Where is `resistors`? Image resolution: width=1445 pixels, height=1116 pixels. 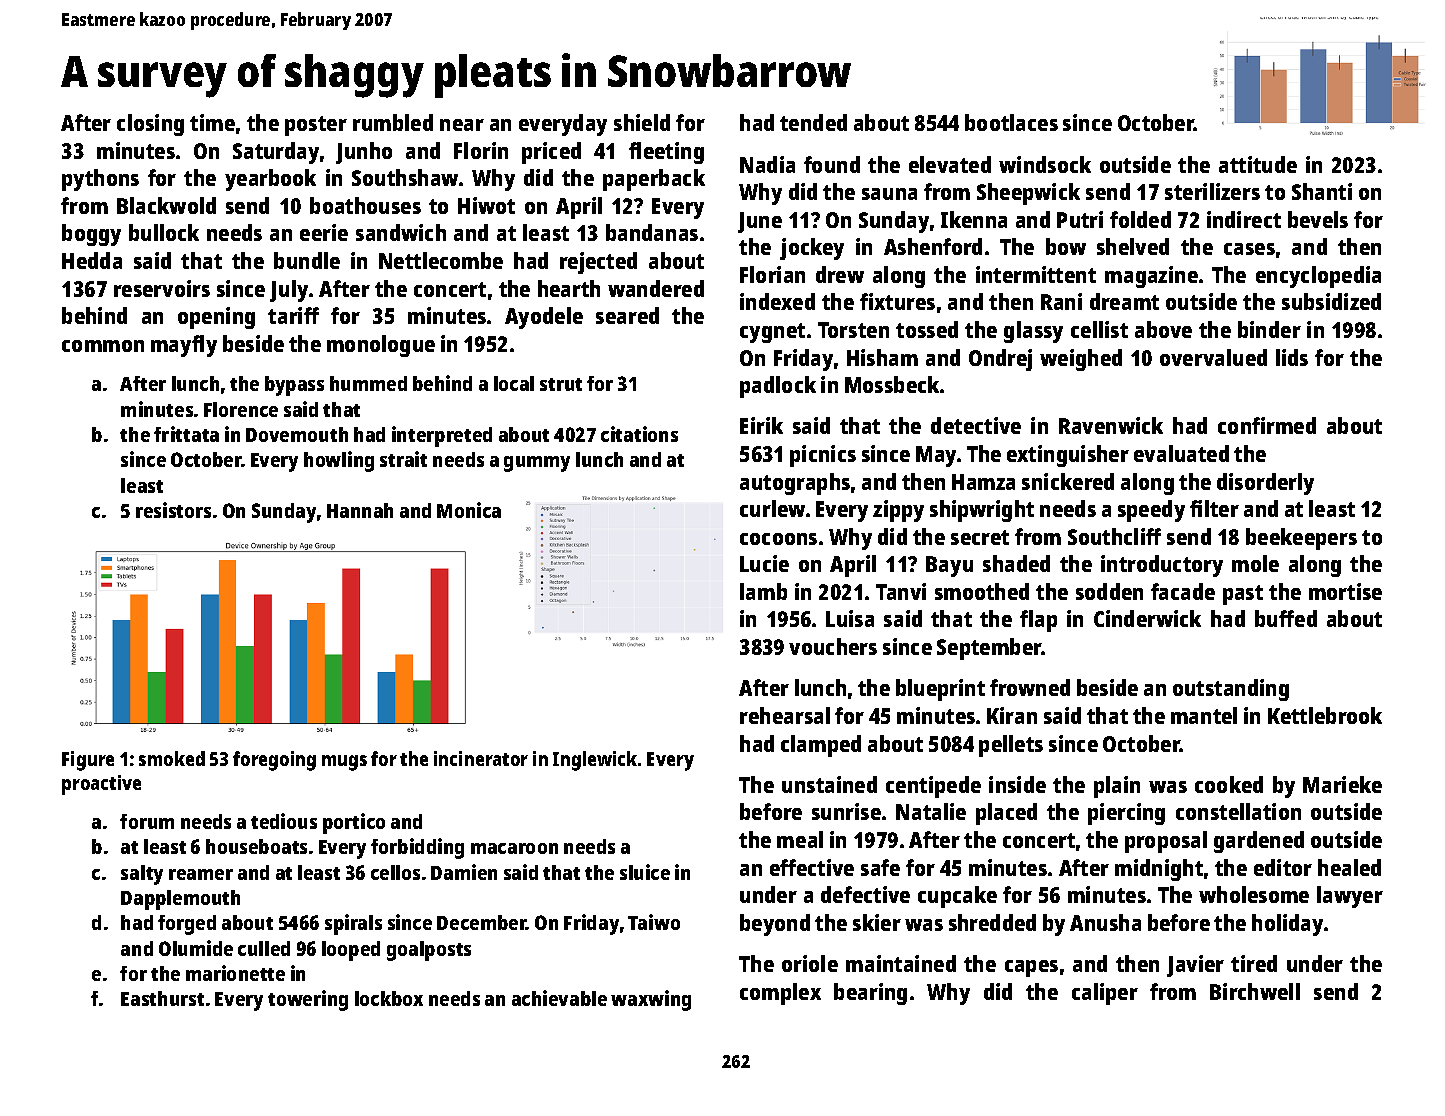
resistors is located at coordinates (173, 510).
